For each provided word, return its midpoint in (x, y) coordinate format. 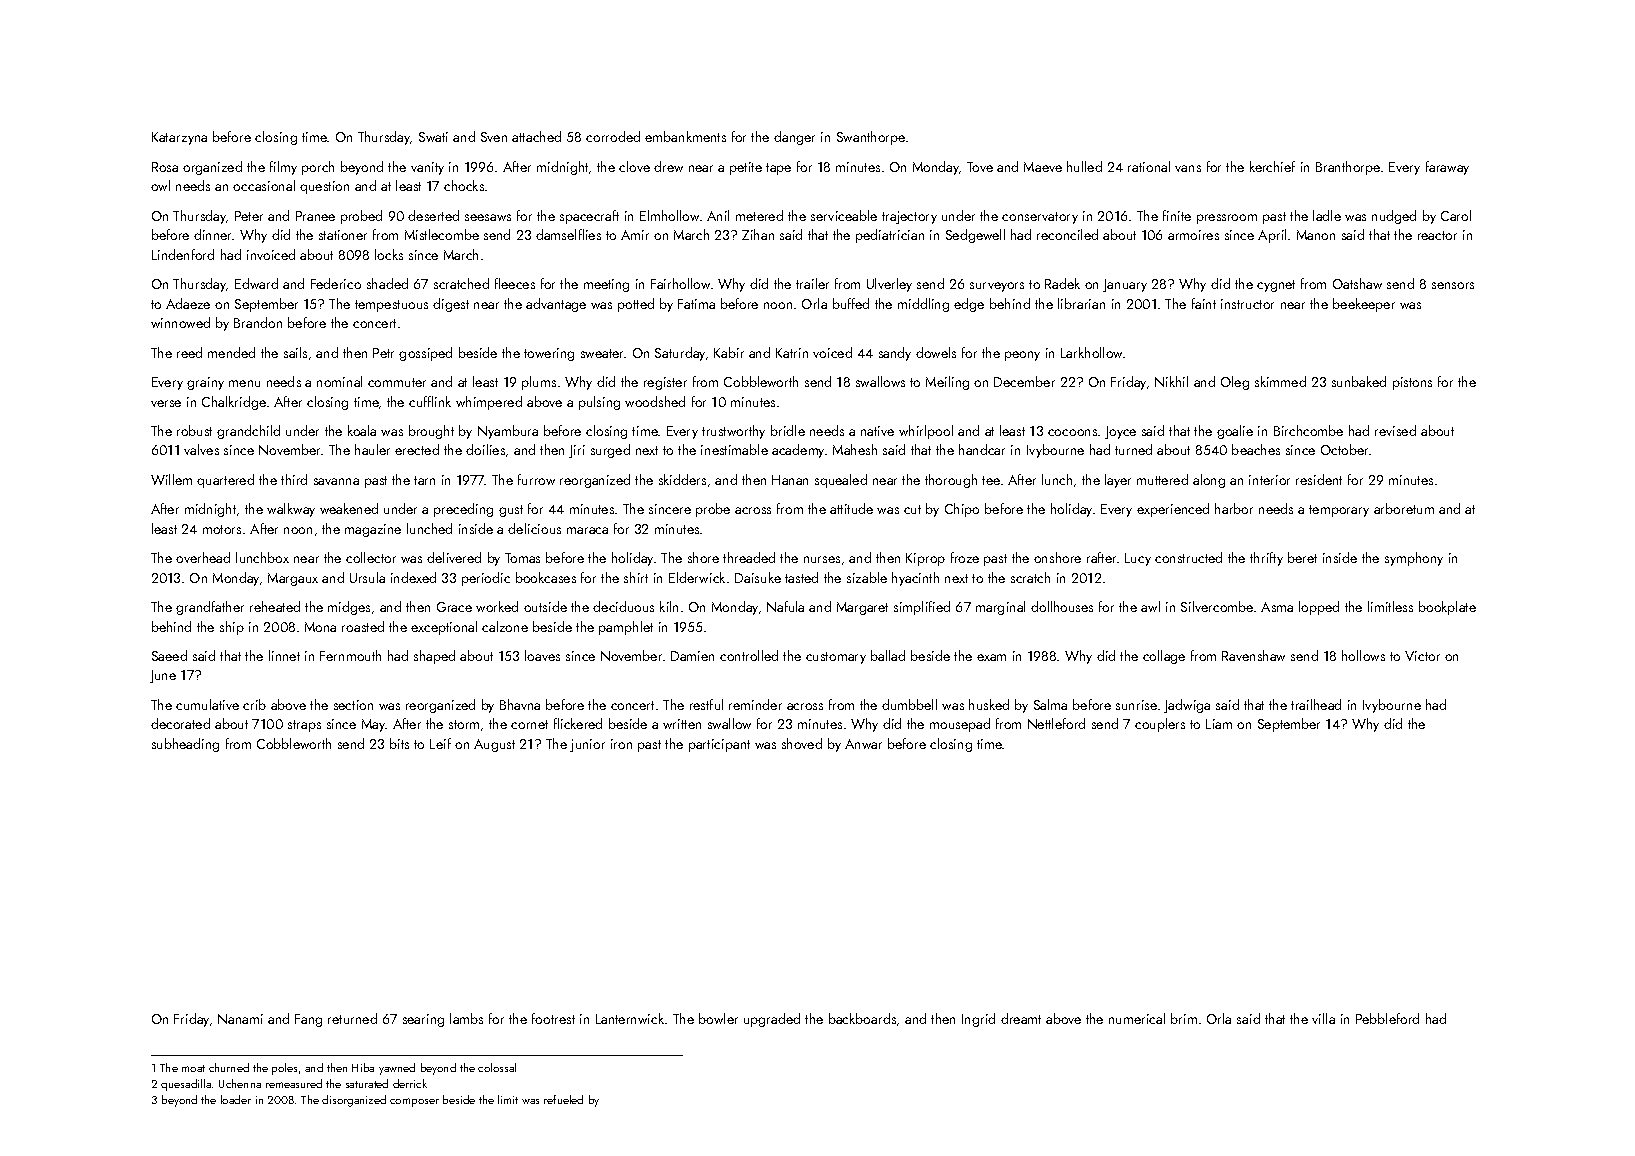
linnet (284, 655)
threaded (749, 557)
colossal (497, 1067)
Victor (1422, 656)
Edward (256, 283)
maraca (587, 530)
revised (1395, 430)
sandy (895, 354)
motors (222, 529)
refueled (563, 1099)
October (1344, 449)
